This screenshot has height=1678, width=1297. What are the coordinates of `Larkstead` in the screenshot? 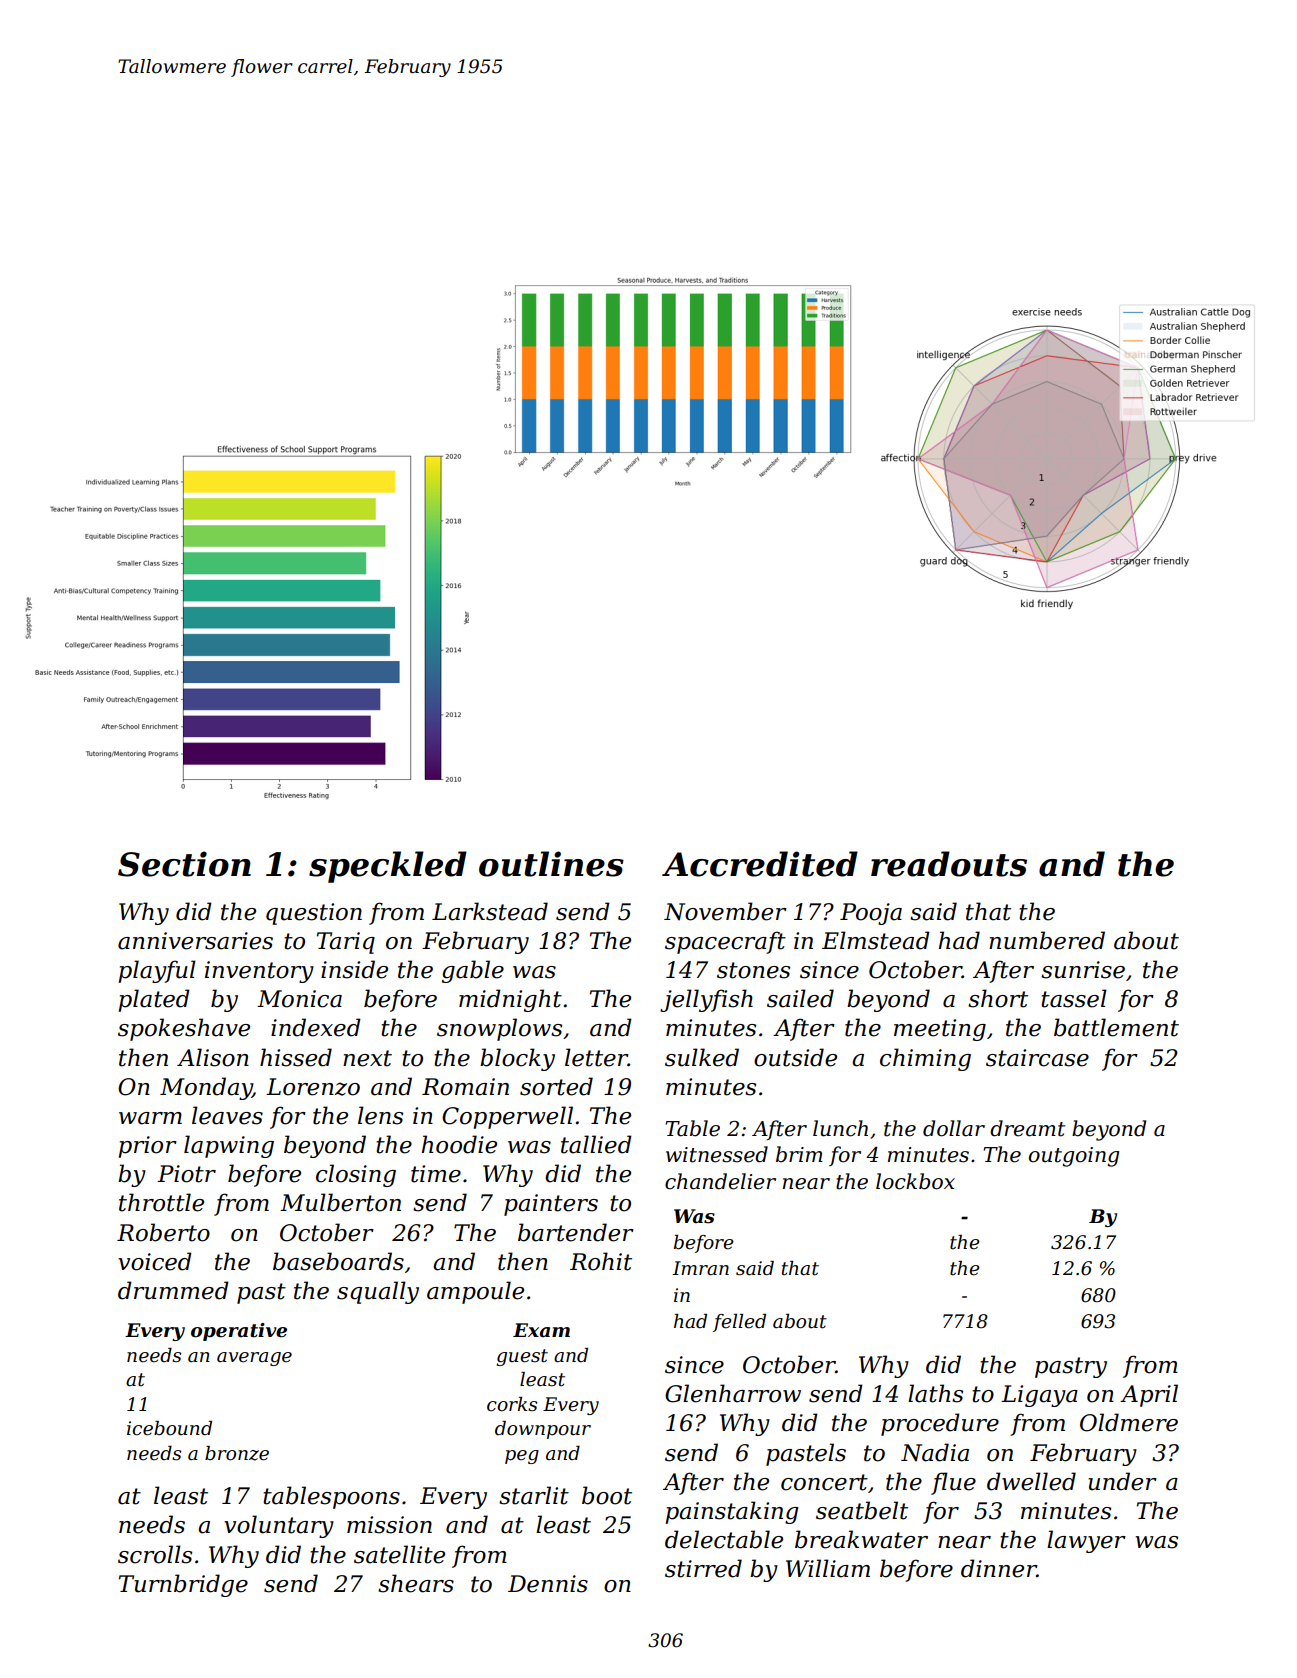 It's located at (490, 911).
